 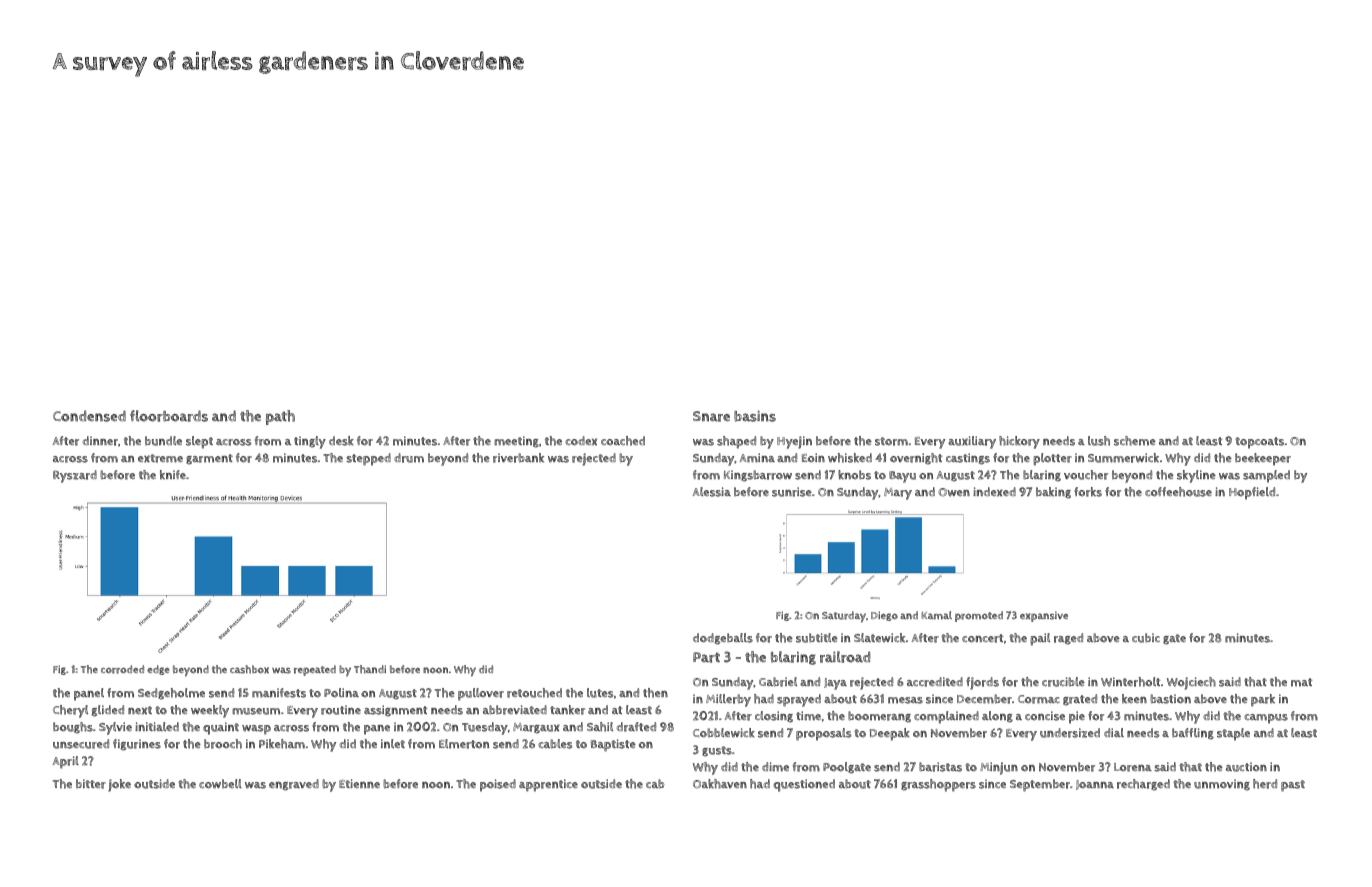 What do you see at coordinates (173, 474) in the screenshot?
I see `knife` at bounding box center [173, 474].
